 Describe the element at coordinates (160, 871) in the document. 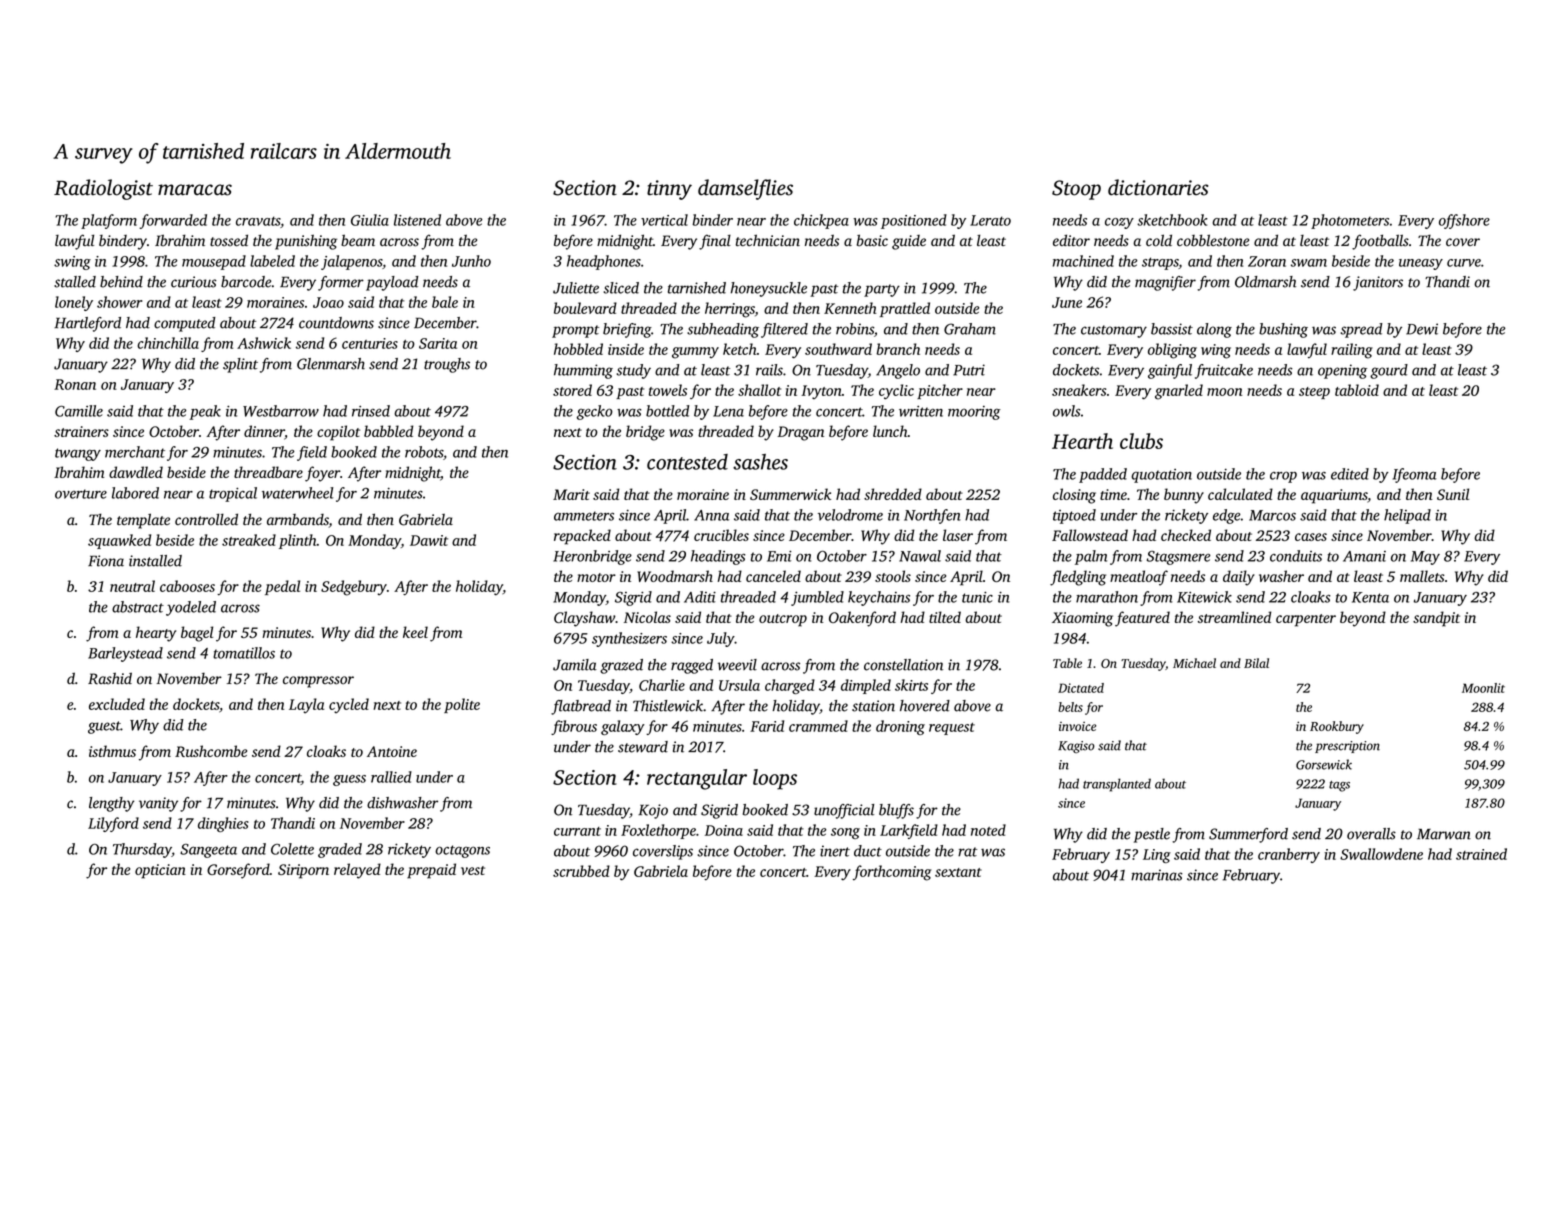

I see `optician` at that location.
